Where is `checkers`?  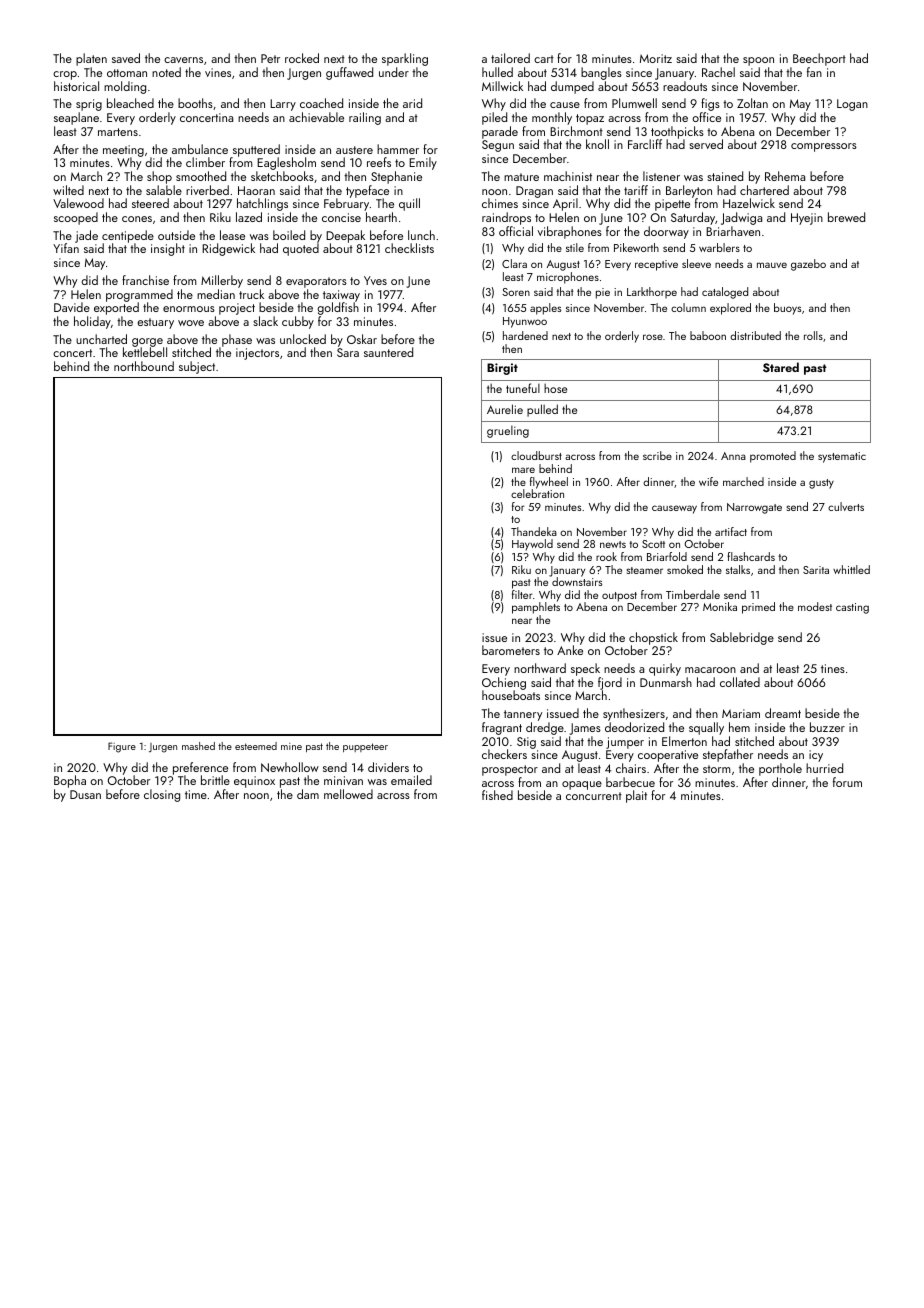 checkers is located at coordinates (504, 754).
